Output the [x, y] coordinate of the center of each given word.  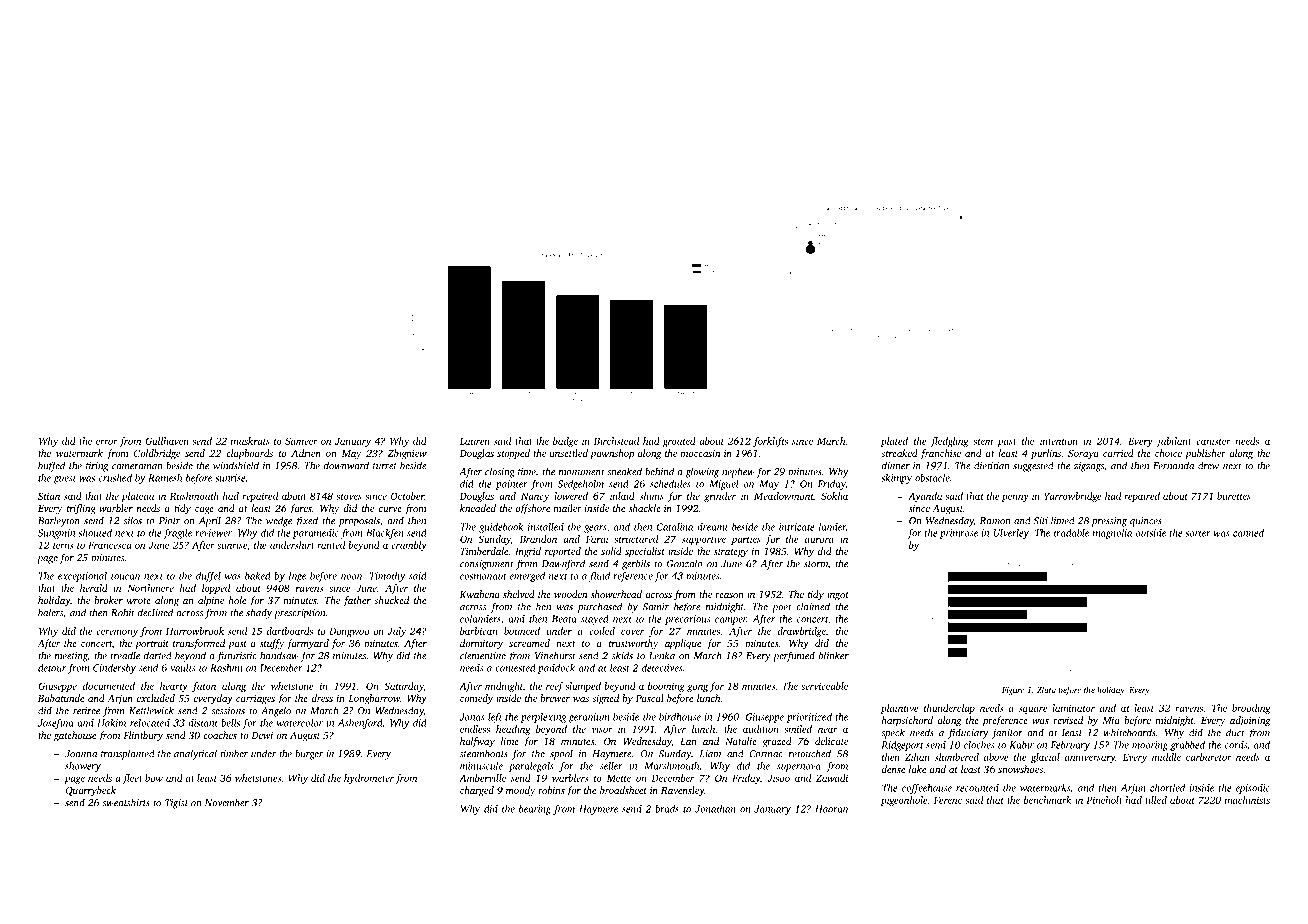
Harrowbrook [195, 631]
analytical [195, 754]
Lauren [475, 441]
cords [1236, 745]
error [107, 442]
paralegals [531, 767]
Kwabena [480, 594]
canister [1213, 441]
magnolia [1112, 534]
